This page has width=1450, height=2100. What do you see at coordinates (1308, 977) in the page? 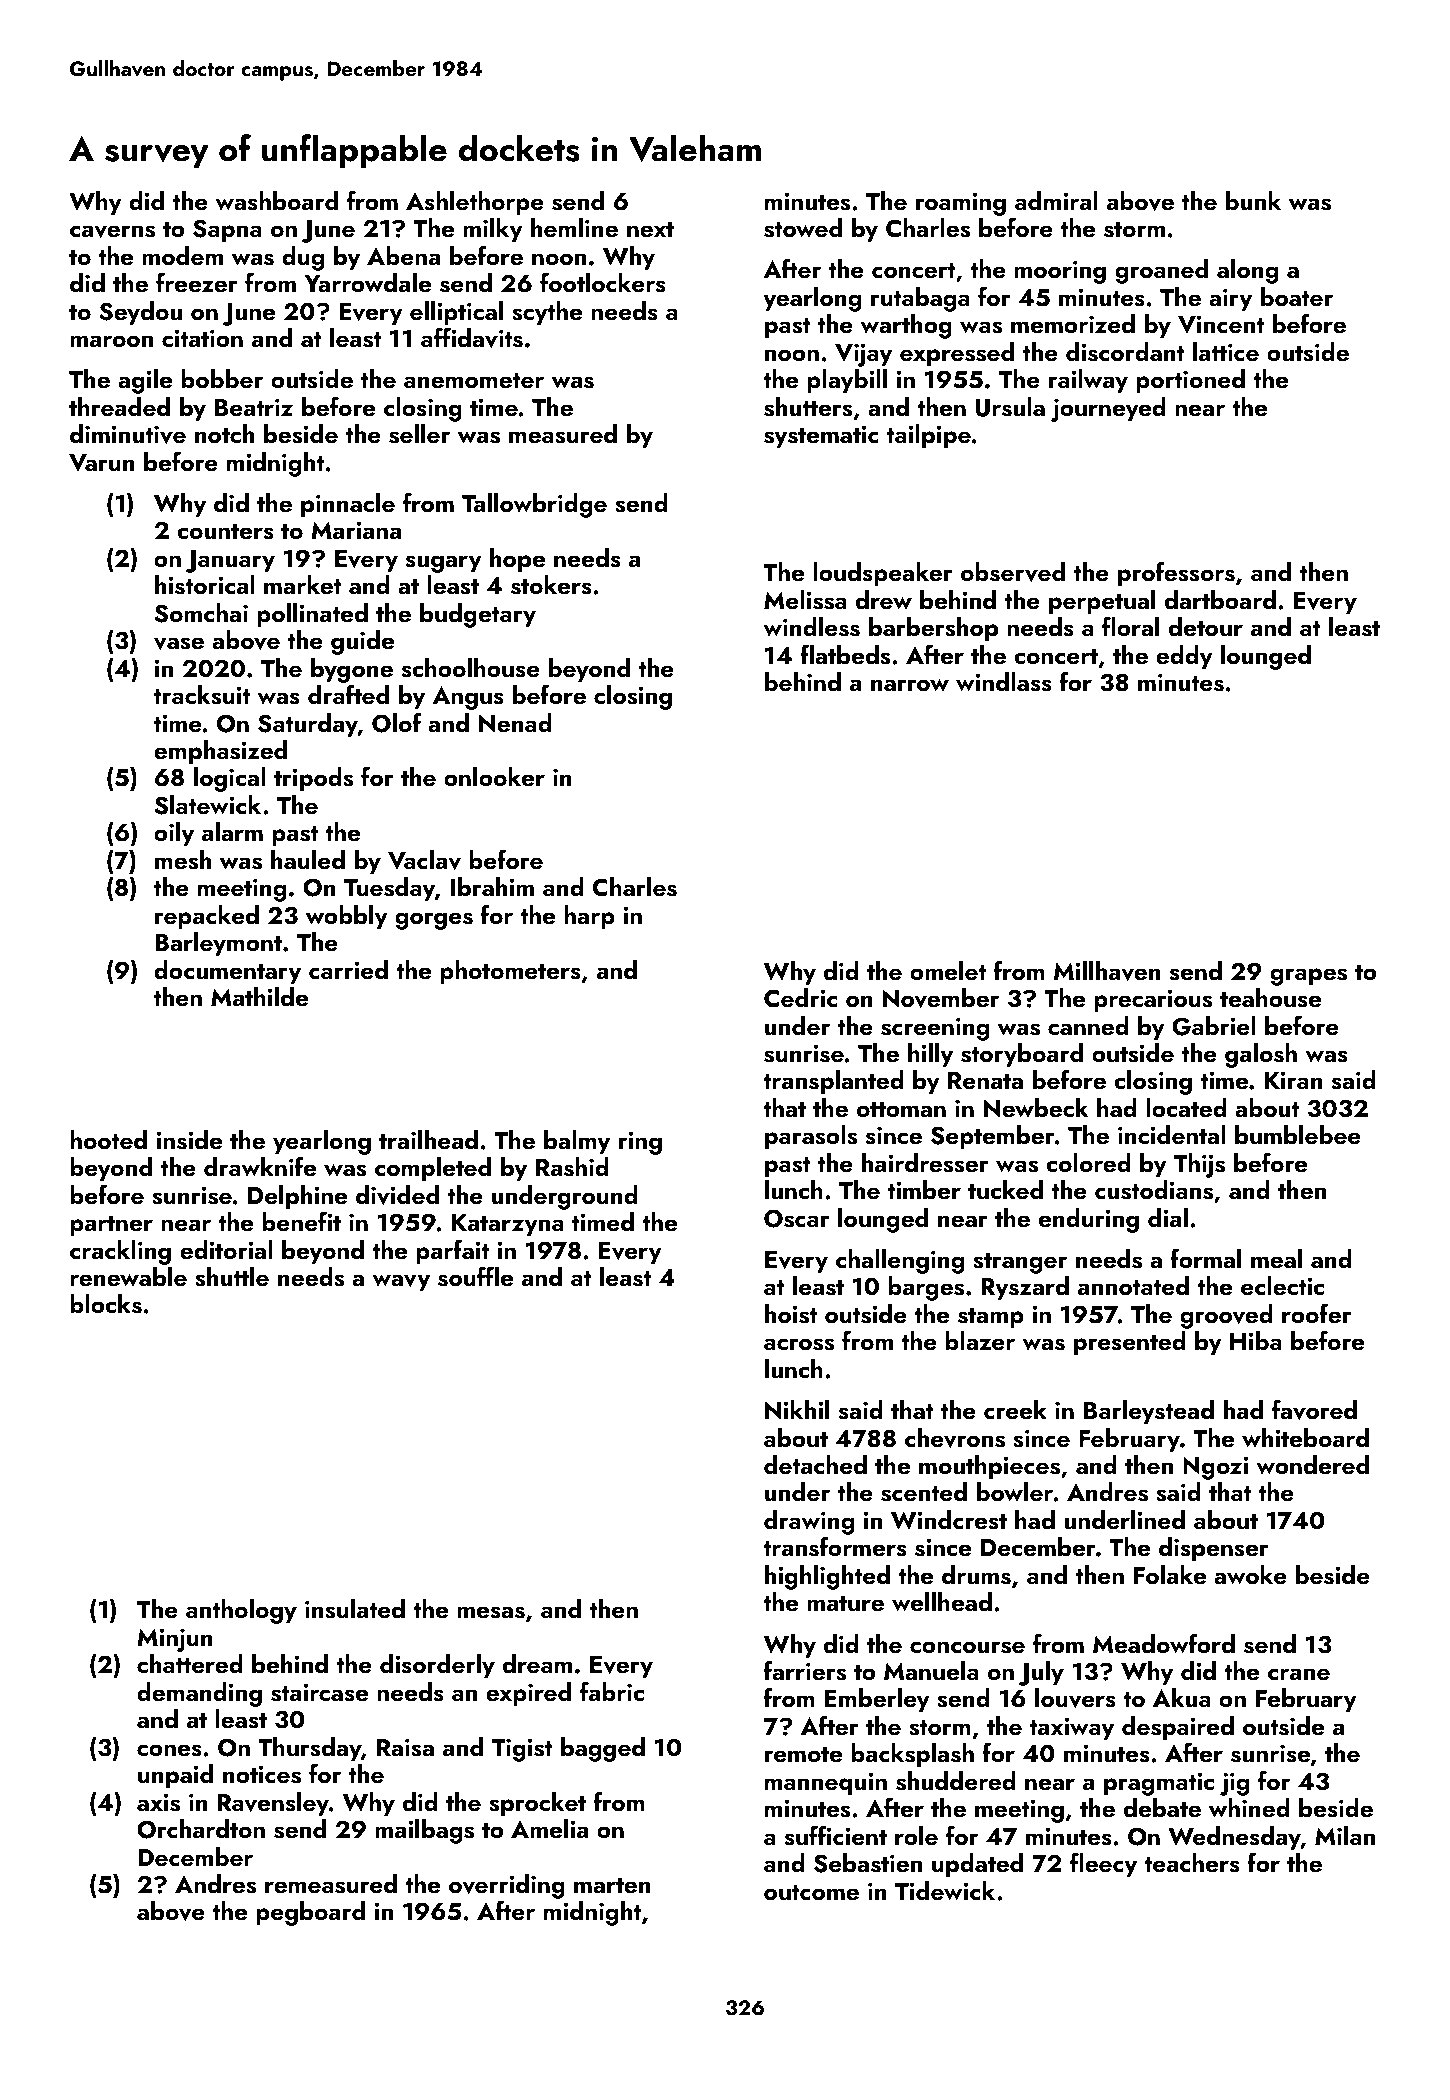
I see `grapes` at bounding box center [1308, 977].
